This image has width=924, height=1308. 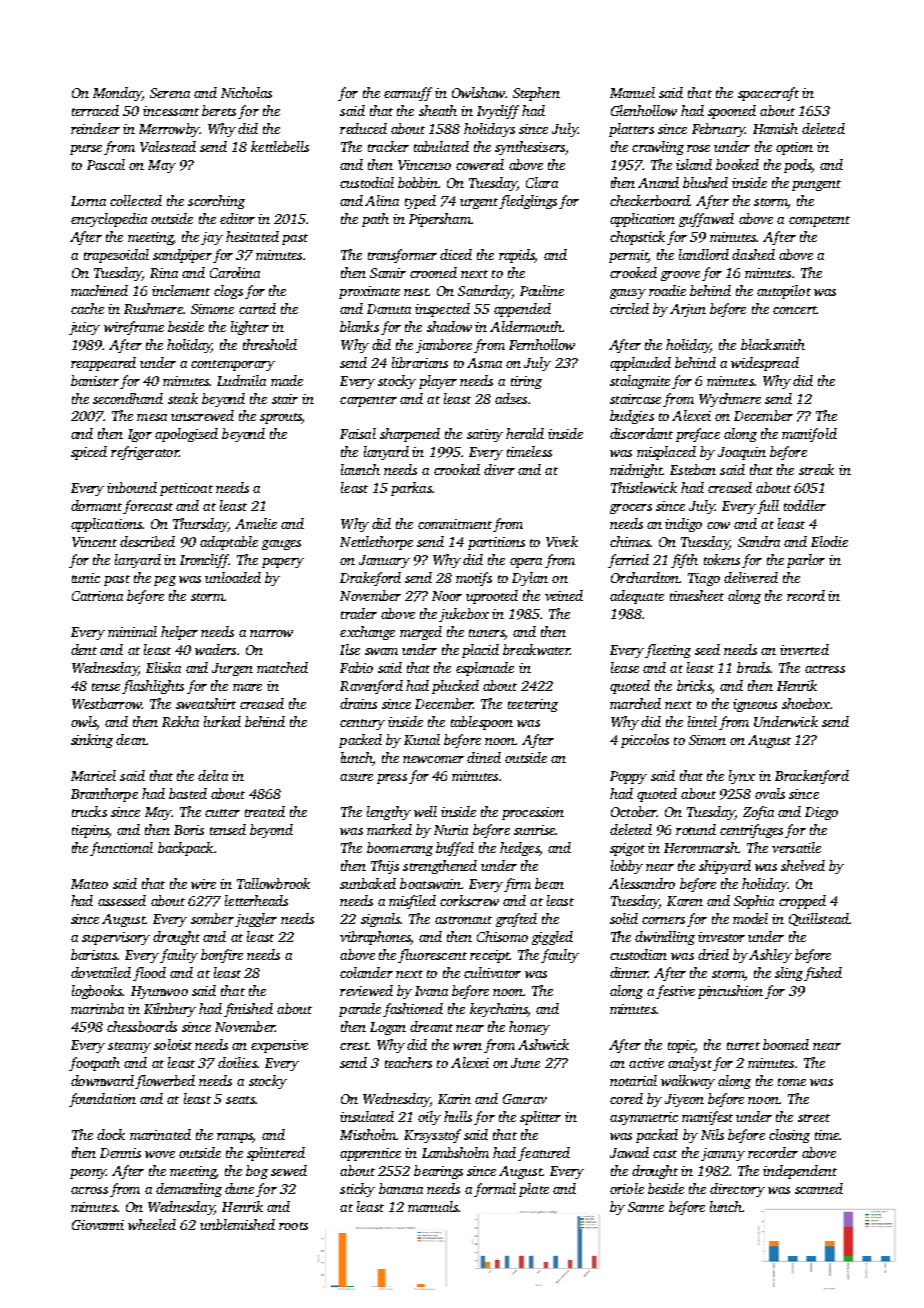 What do you see at coordinates (644, 110) in the image?
I see `Glenhollow` at bounding box center [644, 110].
